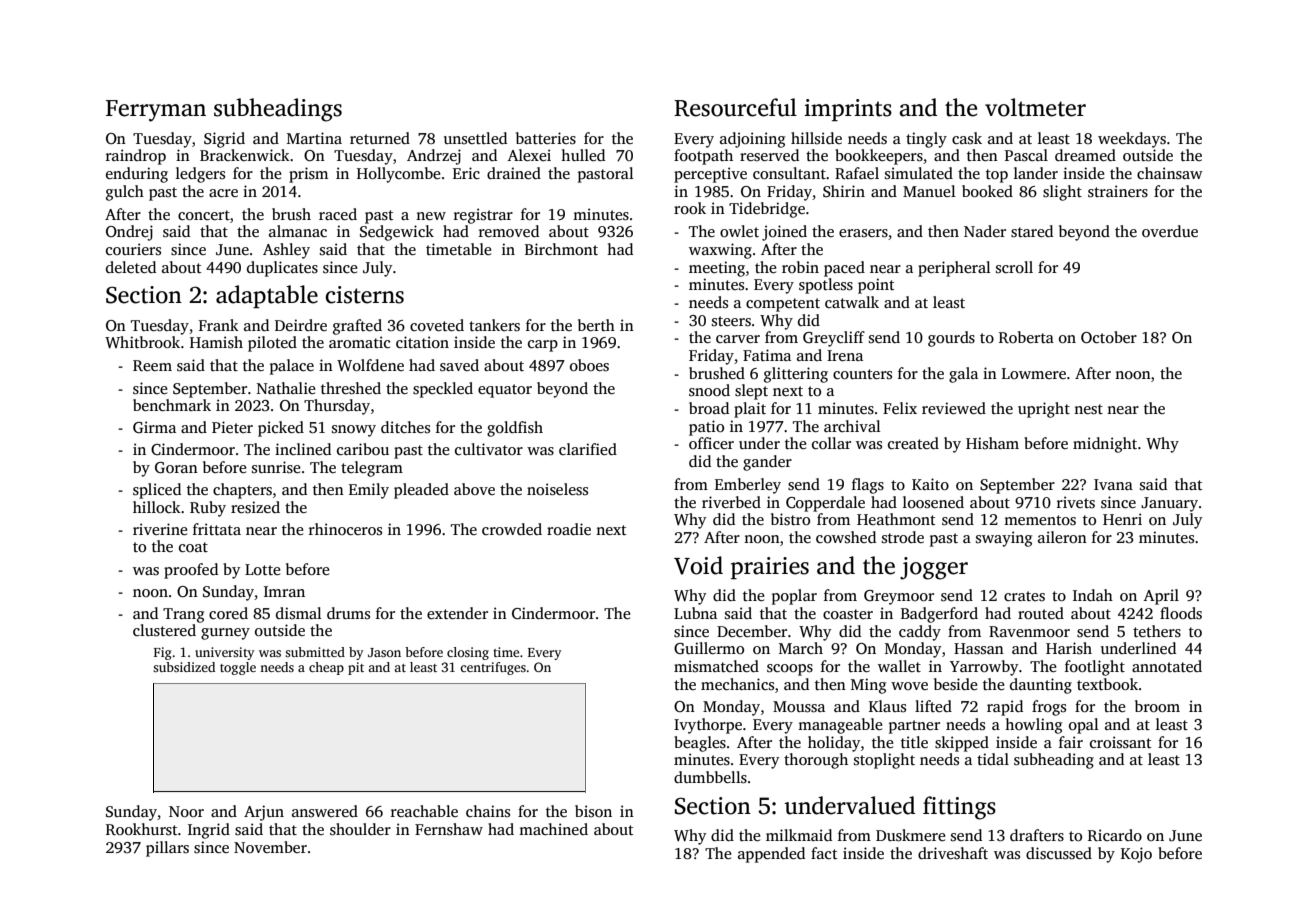  I want to click on October, so click(1109, 337).
